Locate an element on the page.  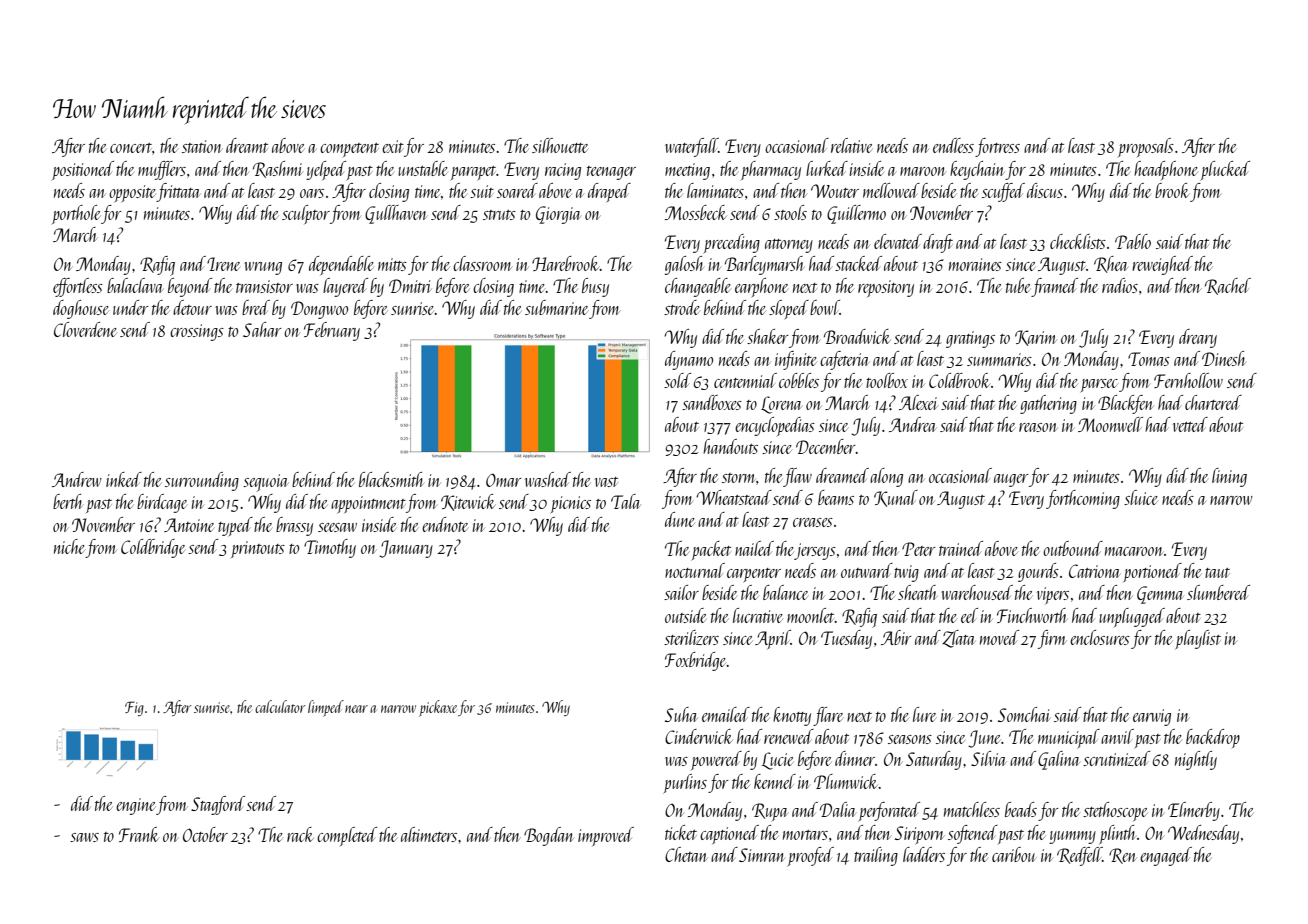
Sahar is located at coordinates (262, 329).
